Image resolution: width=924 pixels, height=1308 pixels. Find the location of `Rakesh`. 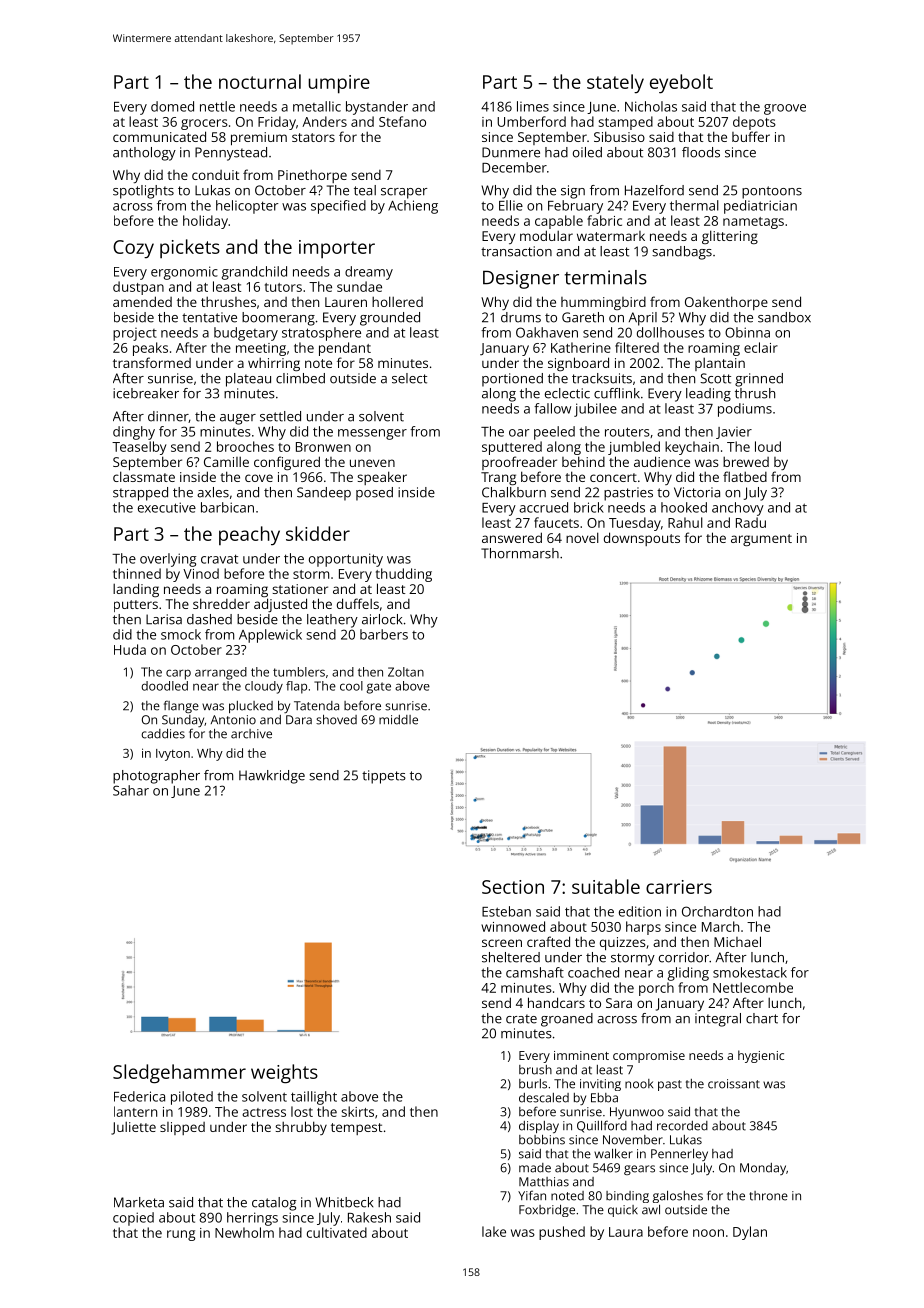

Rakesh is located at coordinates (369, 1217).
